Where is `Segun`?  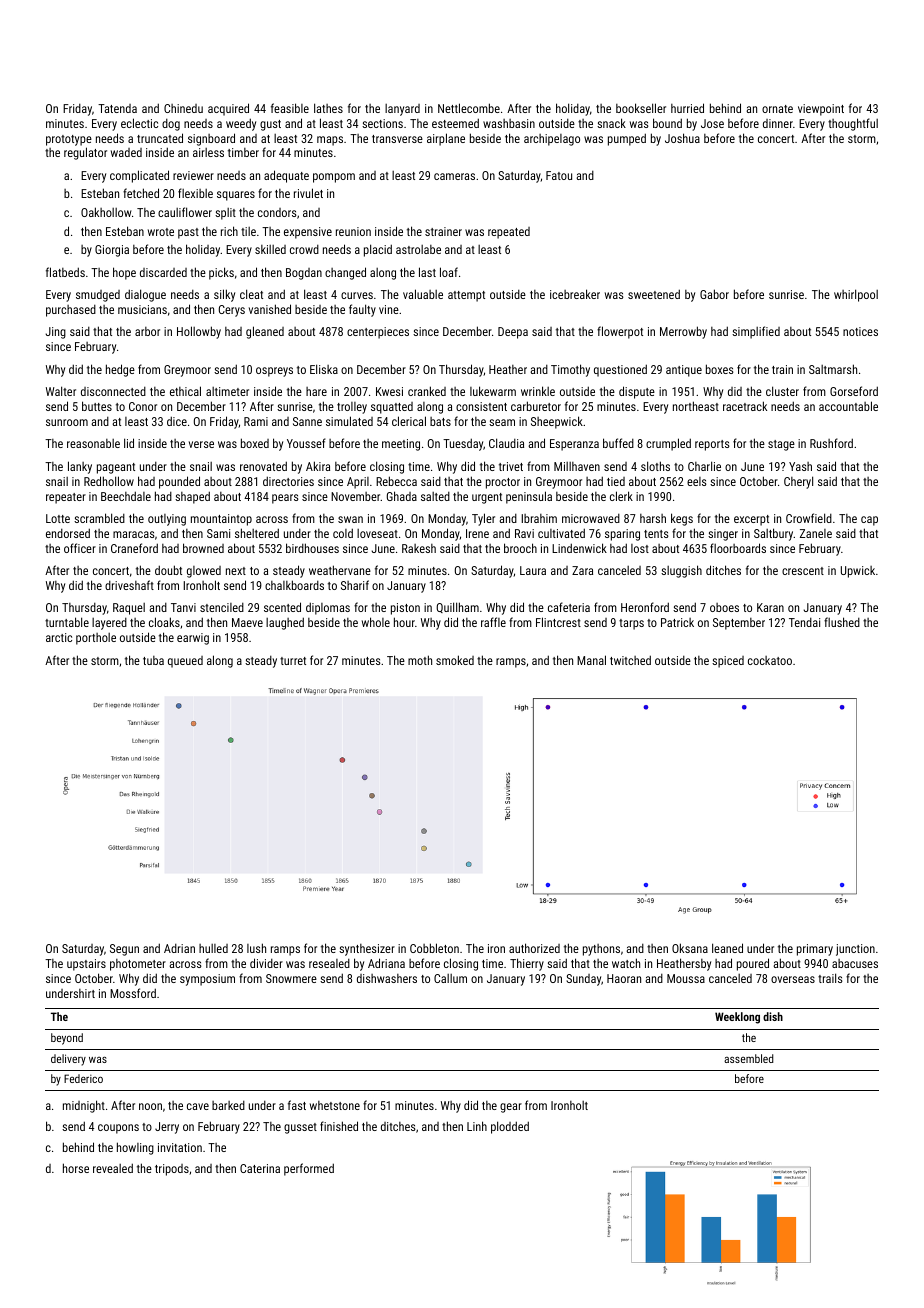 Segun is located at coordinates (124, 950).
